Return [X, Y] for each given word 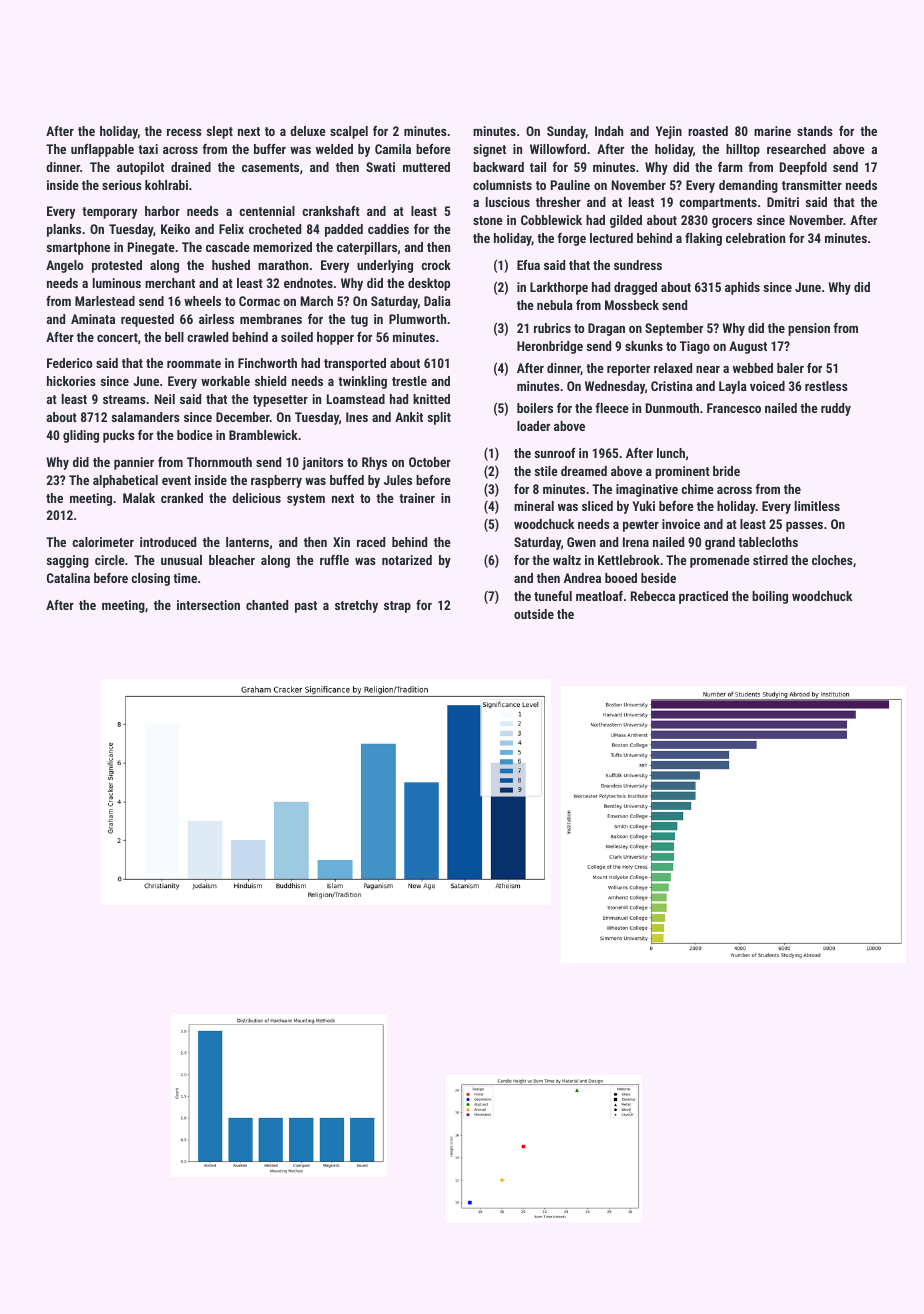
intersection [208, 605]
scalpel [349, 132]
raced [371, 542]
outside [534, 614]
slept [220, 132]
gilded [626, 221]
